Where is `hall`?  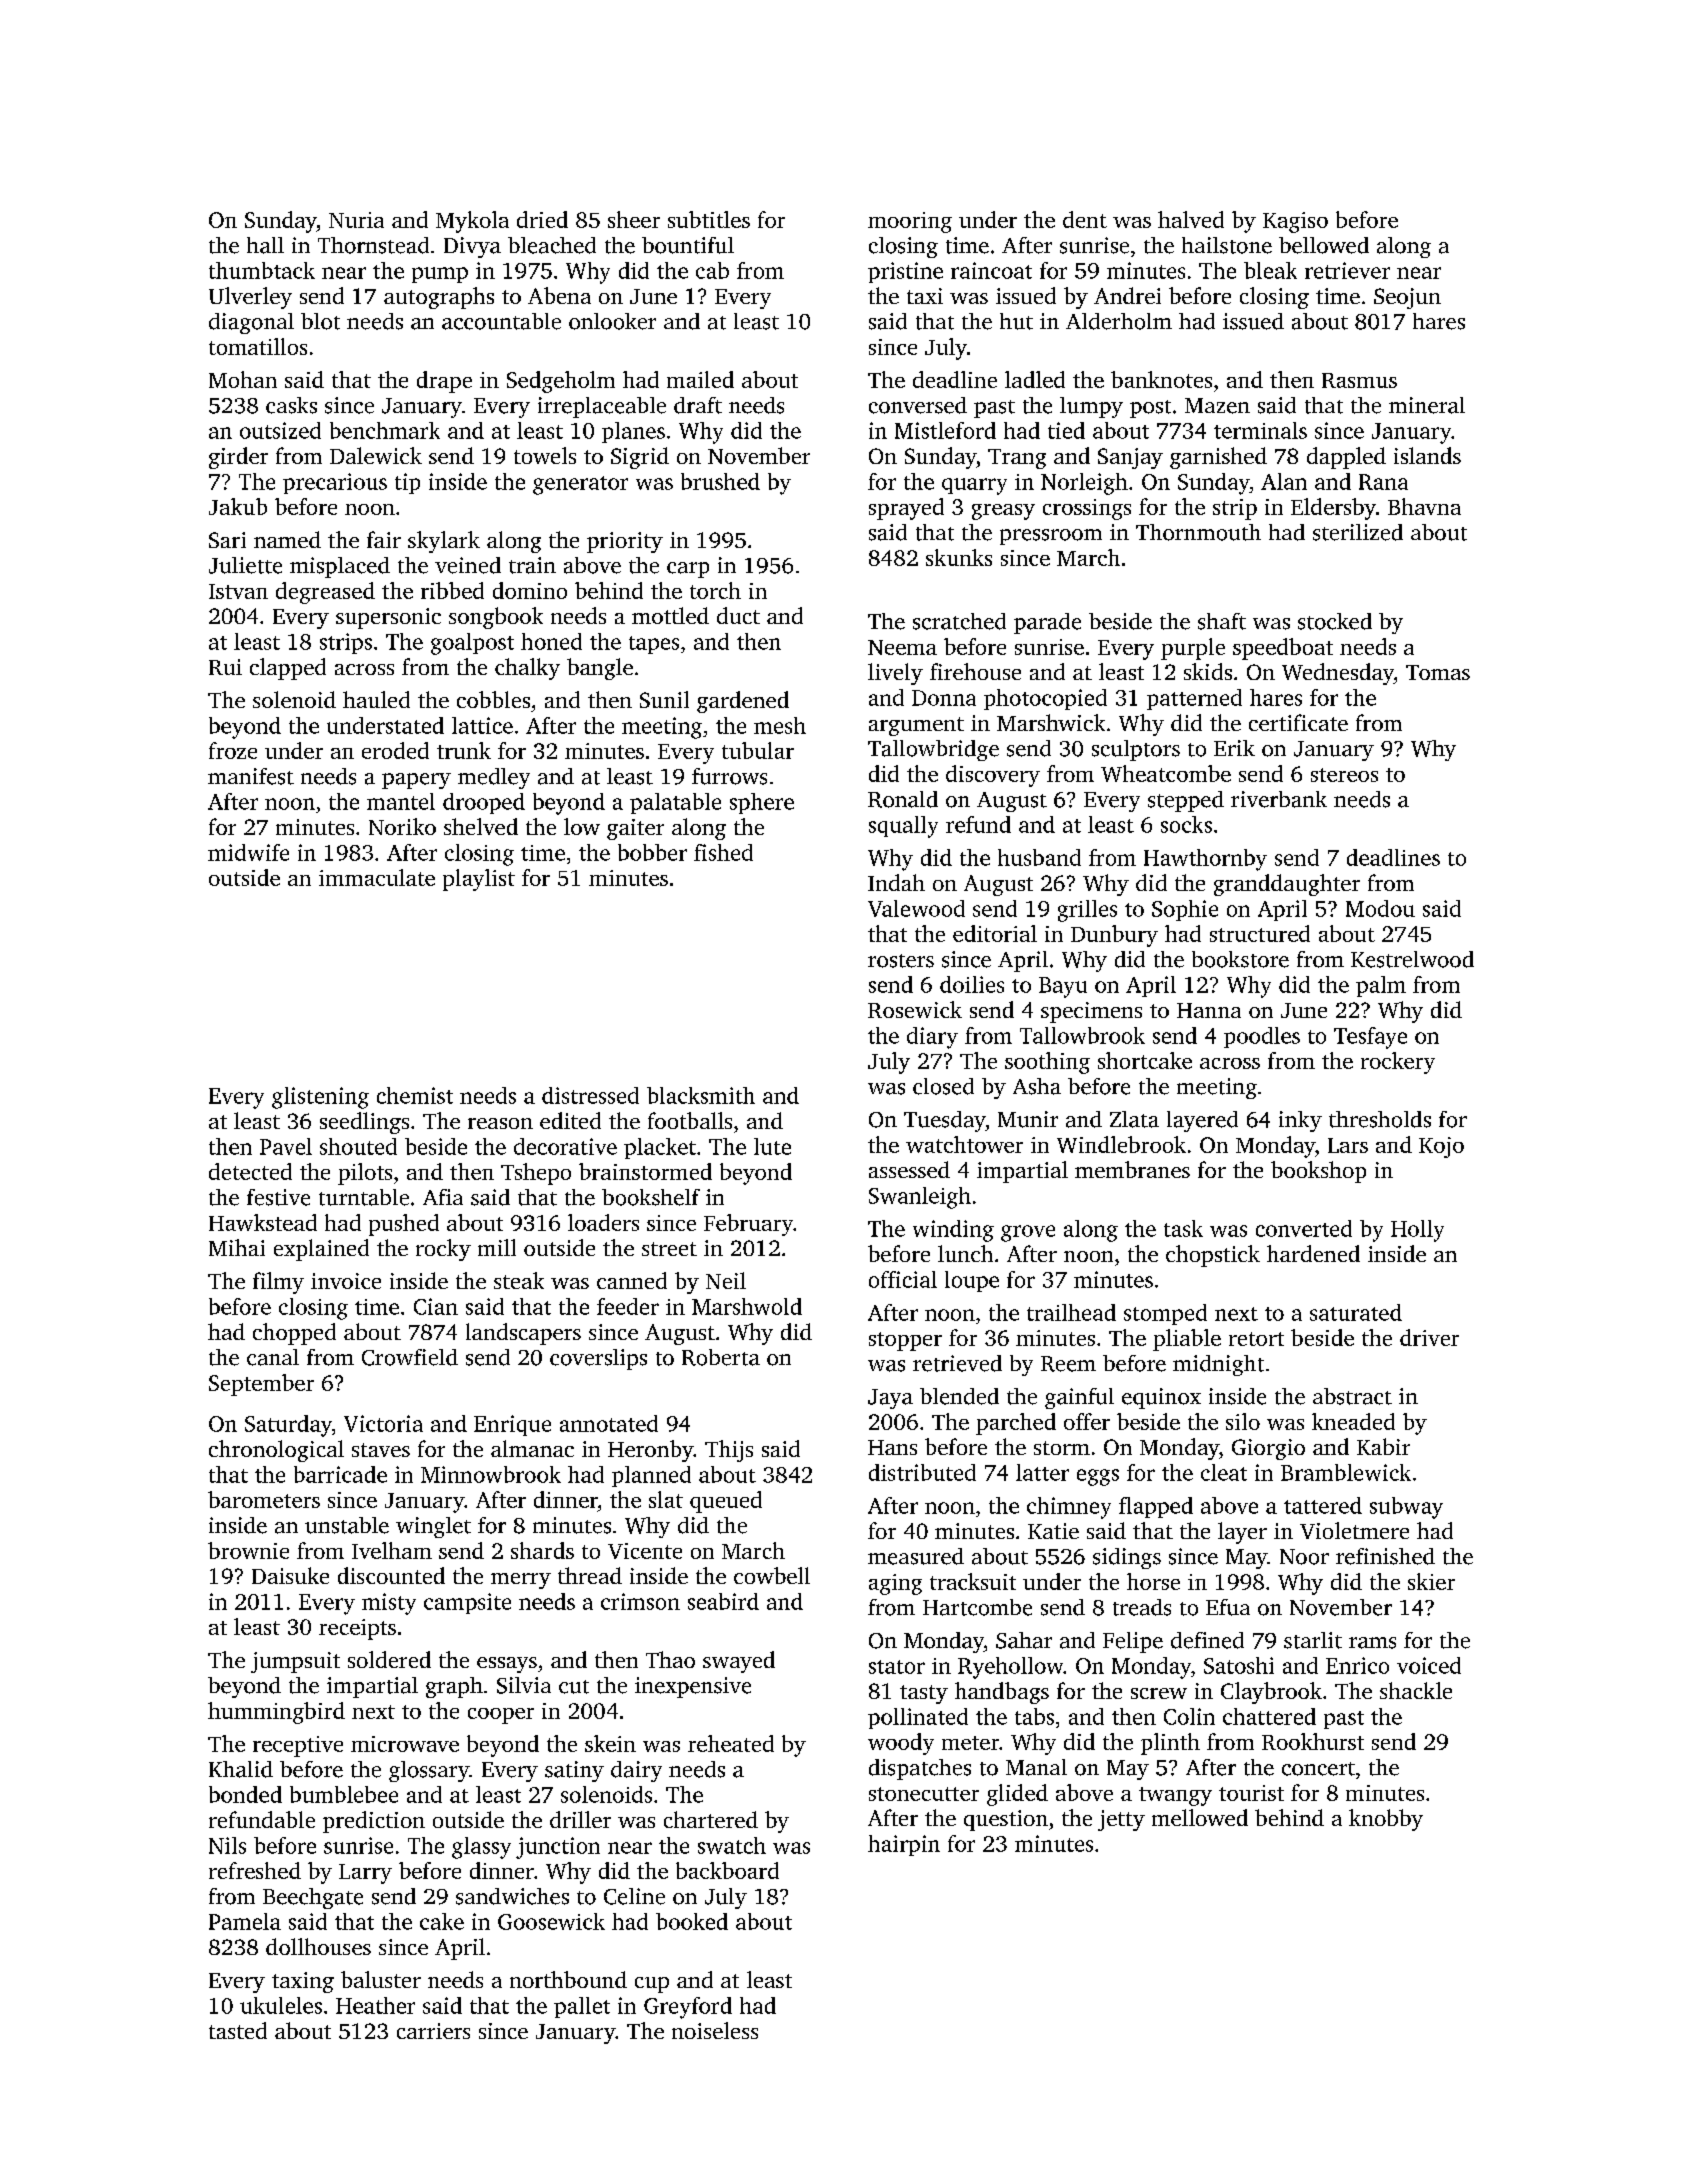 hall is located at coordinates (265, 245).
